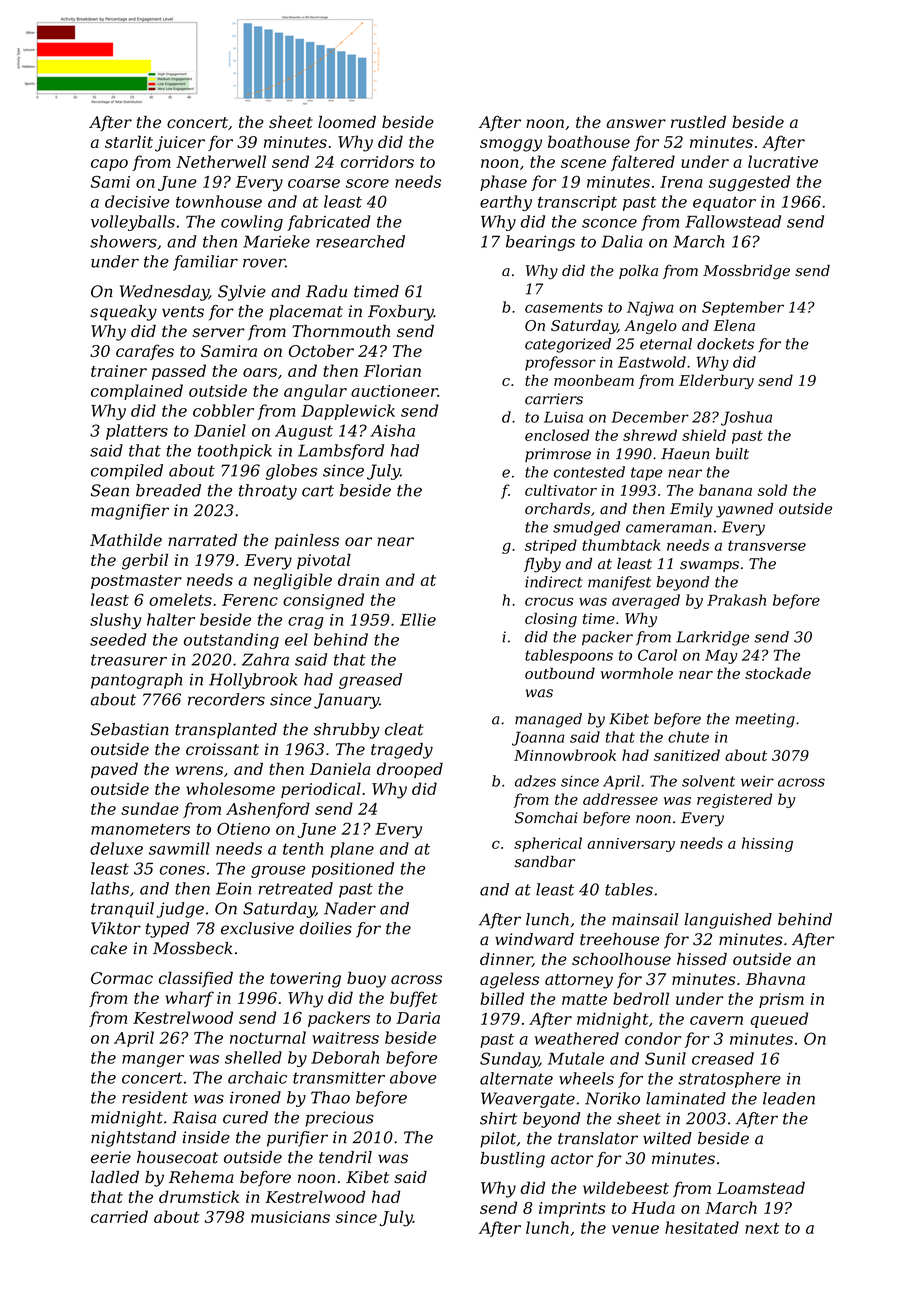 Image resolution: width=924 pixels, height=1308 pixels. I want to click on billed, so click(502, 998).
